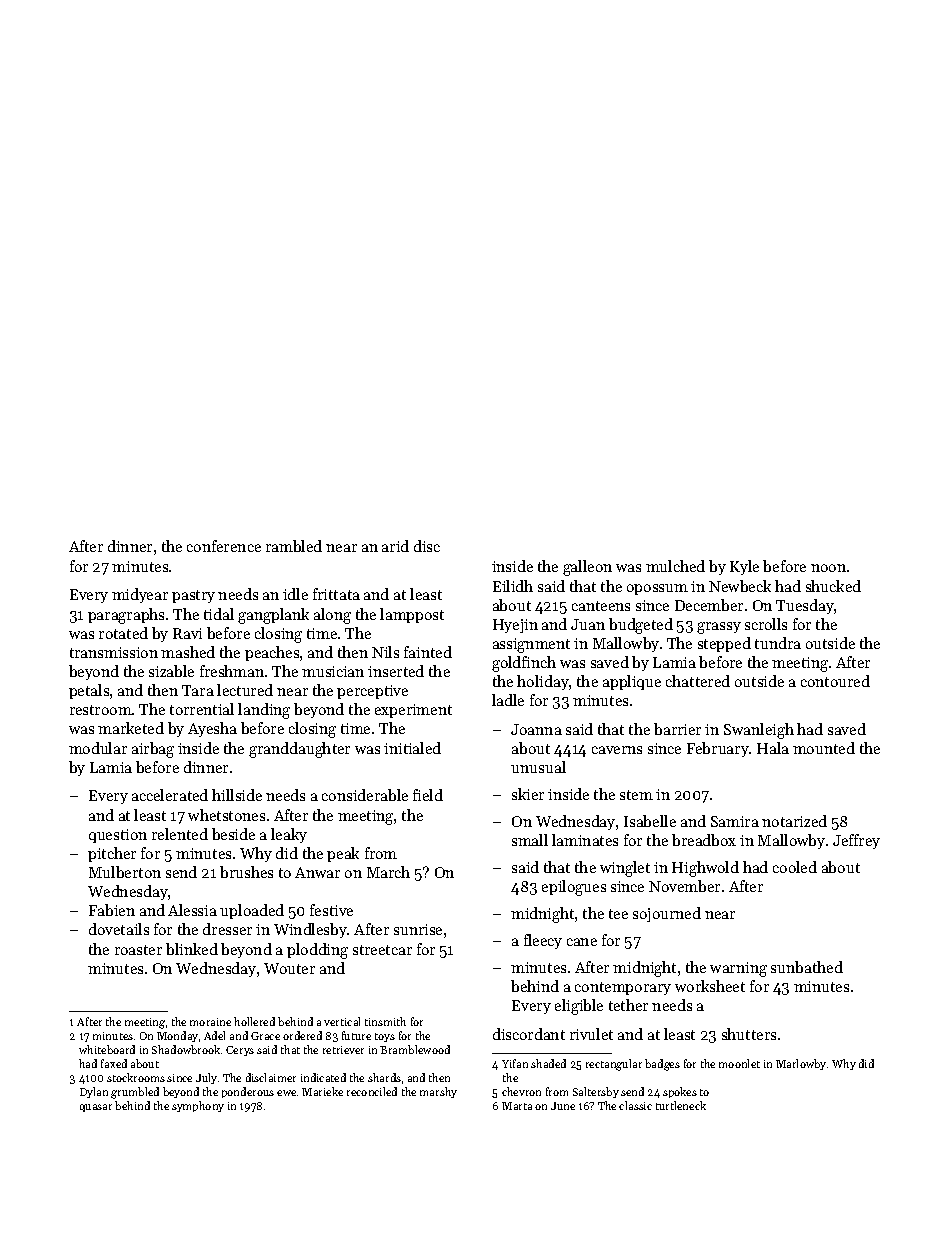 The width and height of the document is (952, 1233). Describe the element at coordinates (245, 690) in the document. I see `lectured` at that location.
